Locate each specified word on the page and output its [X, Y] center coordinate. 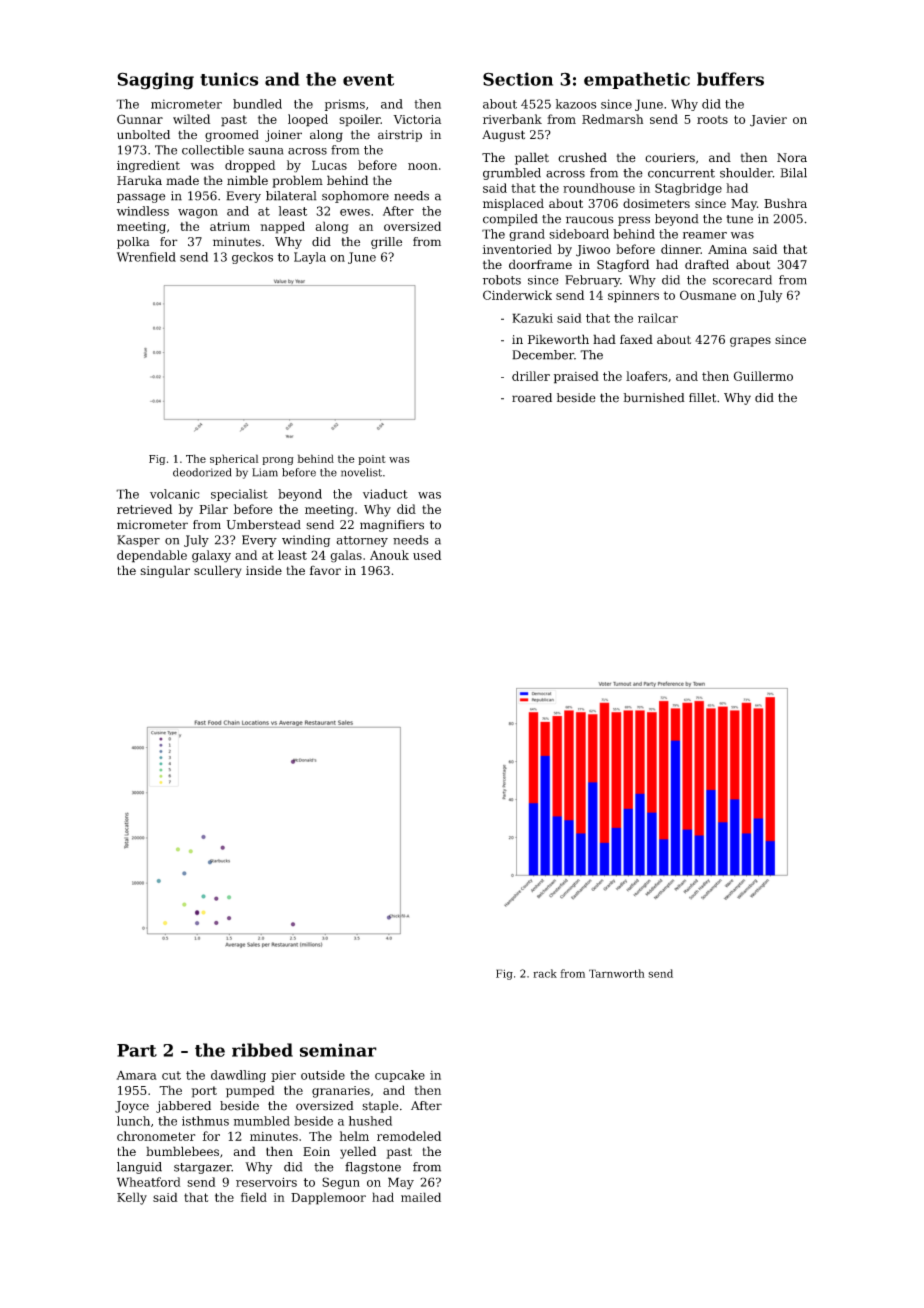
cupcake [400, 1076]
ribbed [262, 1050]
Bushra [785, 203]
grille [386, 243]
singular [165, 571]
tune [739, 219]
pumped [250, 1091]
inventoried [517, 249]
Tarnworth [617, 973]
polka [133, 243]
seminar [338, 1050]
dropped [250, 166]
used [427, 555]
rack [545, 973]
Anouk [389, 555]
